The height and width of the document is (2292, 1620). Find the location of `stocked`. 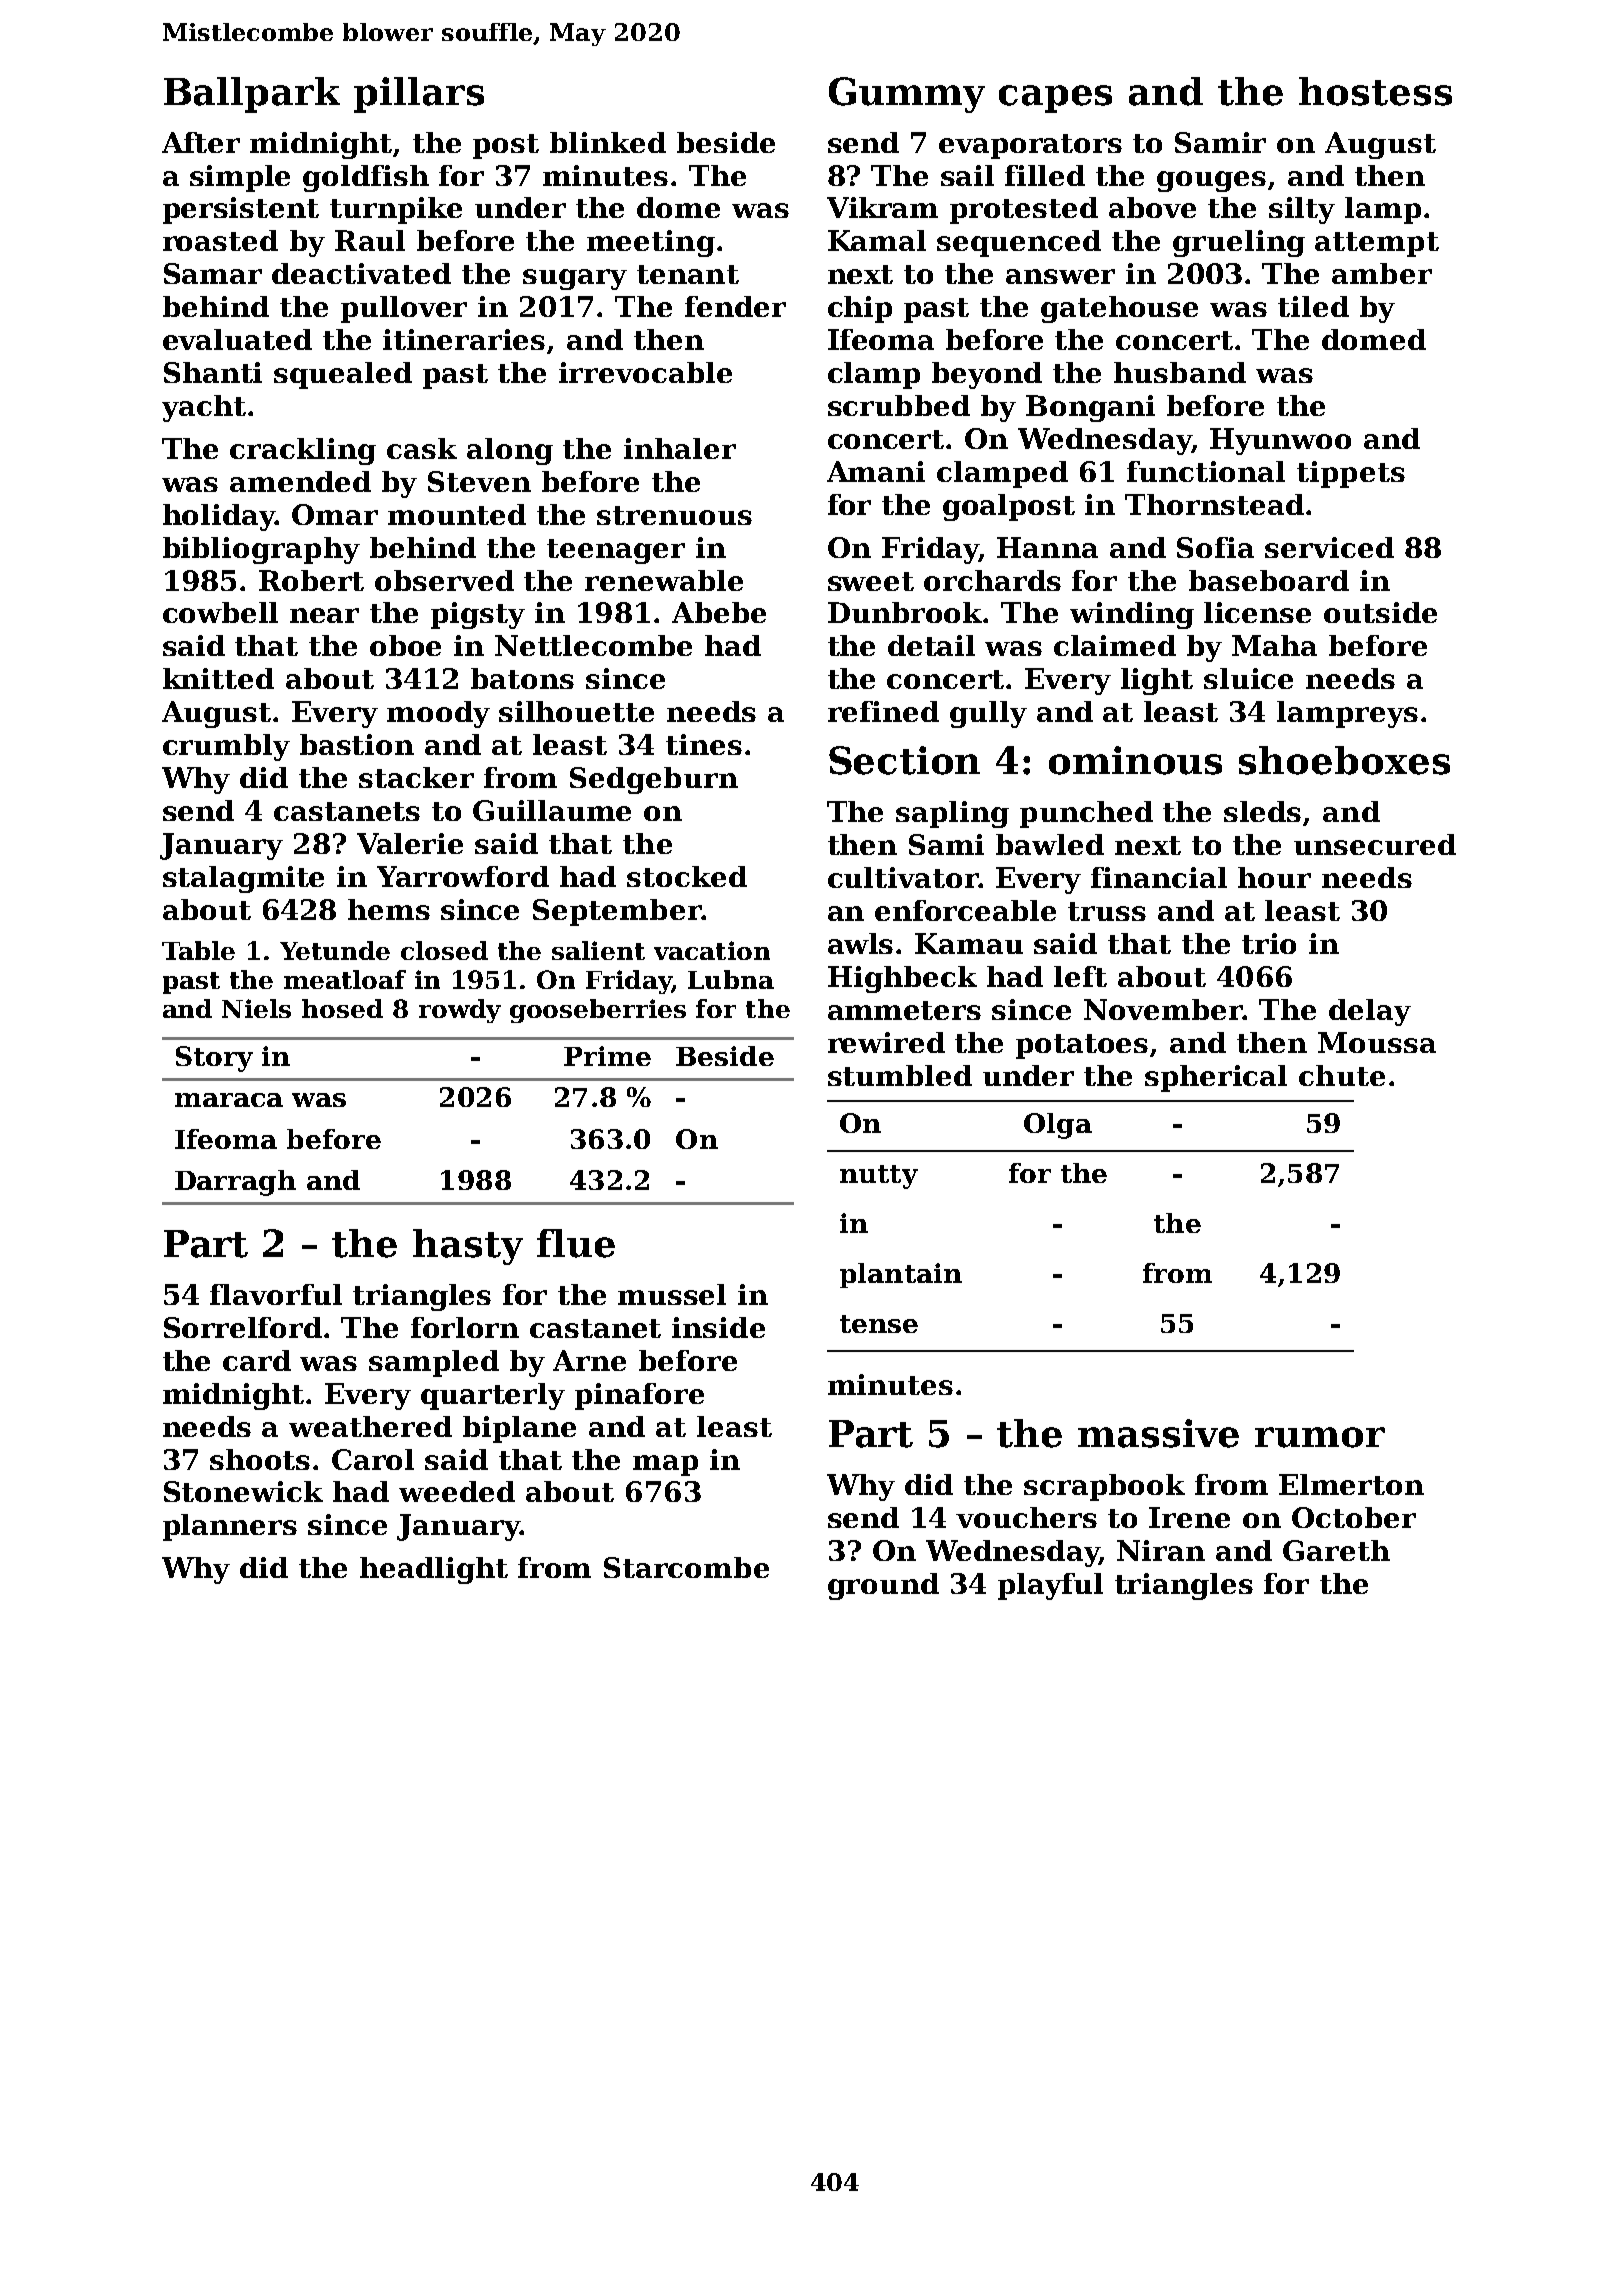

stocked is located at coordinates (687, 876).
